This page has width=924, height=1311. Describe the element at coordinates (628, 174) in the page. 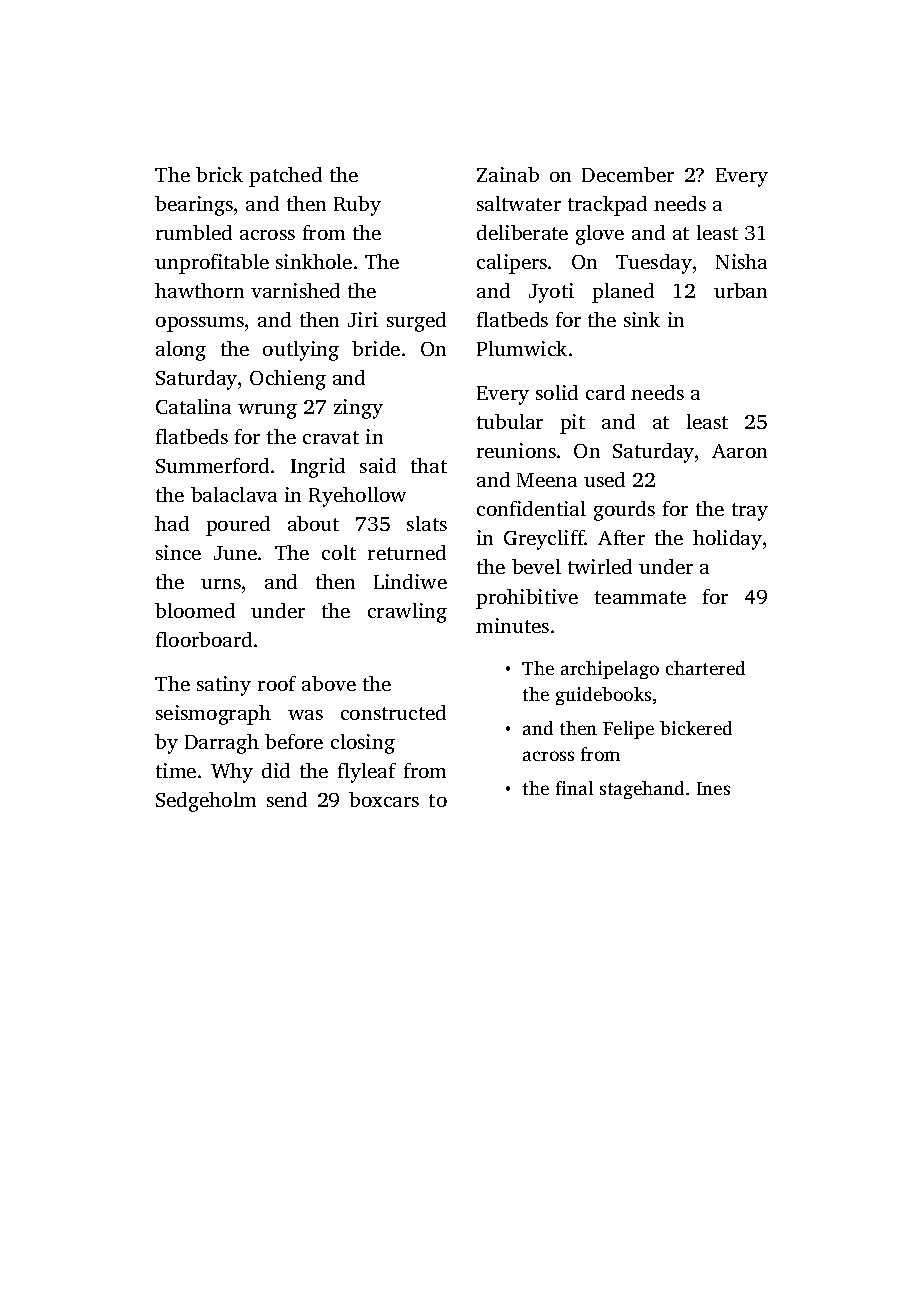

I see `December` at that location.
